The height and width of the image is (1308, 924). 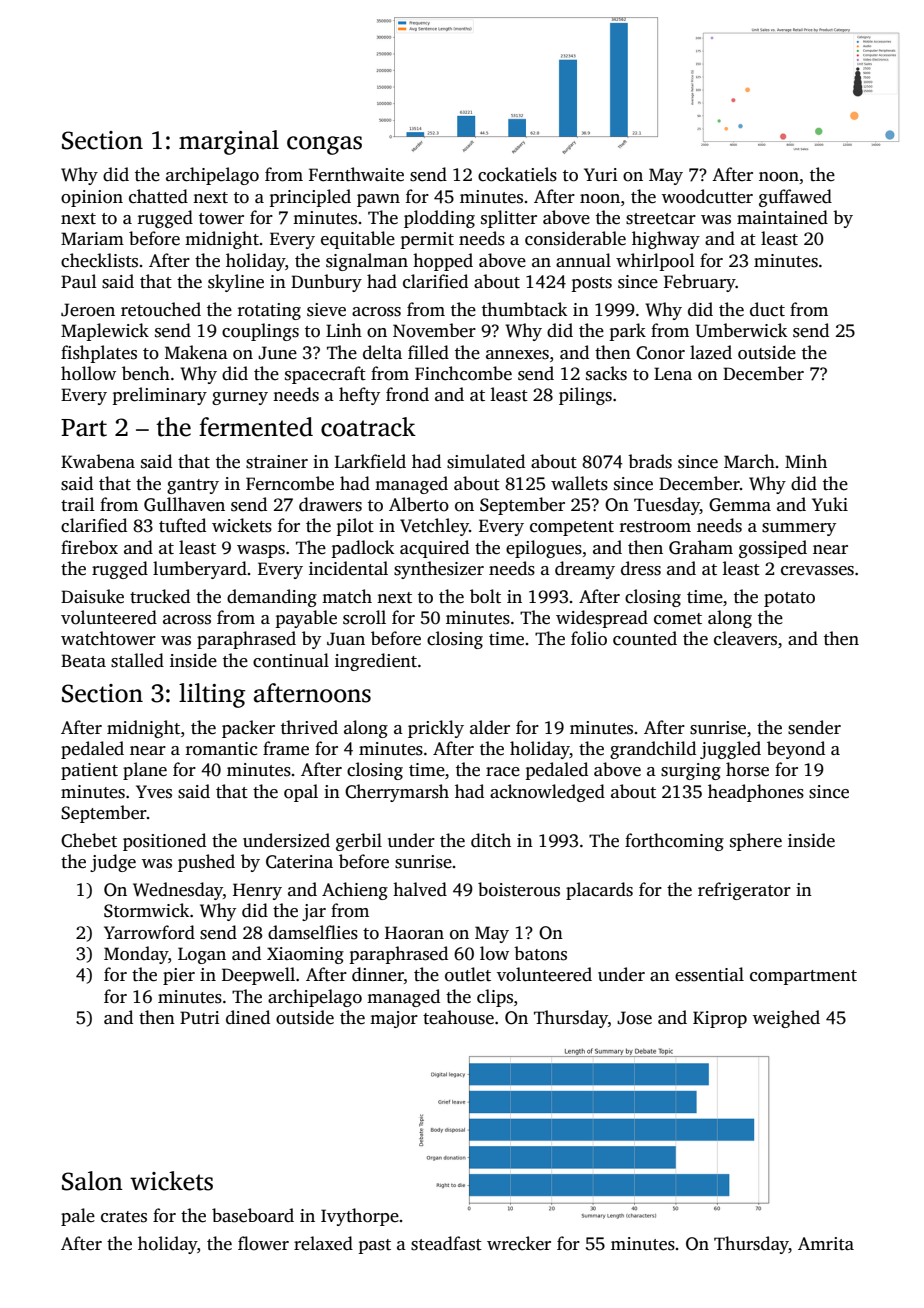 I want to click on Amrita, so click(x=826, y=1243).
